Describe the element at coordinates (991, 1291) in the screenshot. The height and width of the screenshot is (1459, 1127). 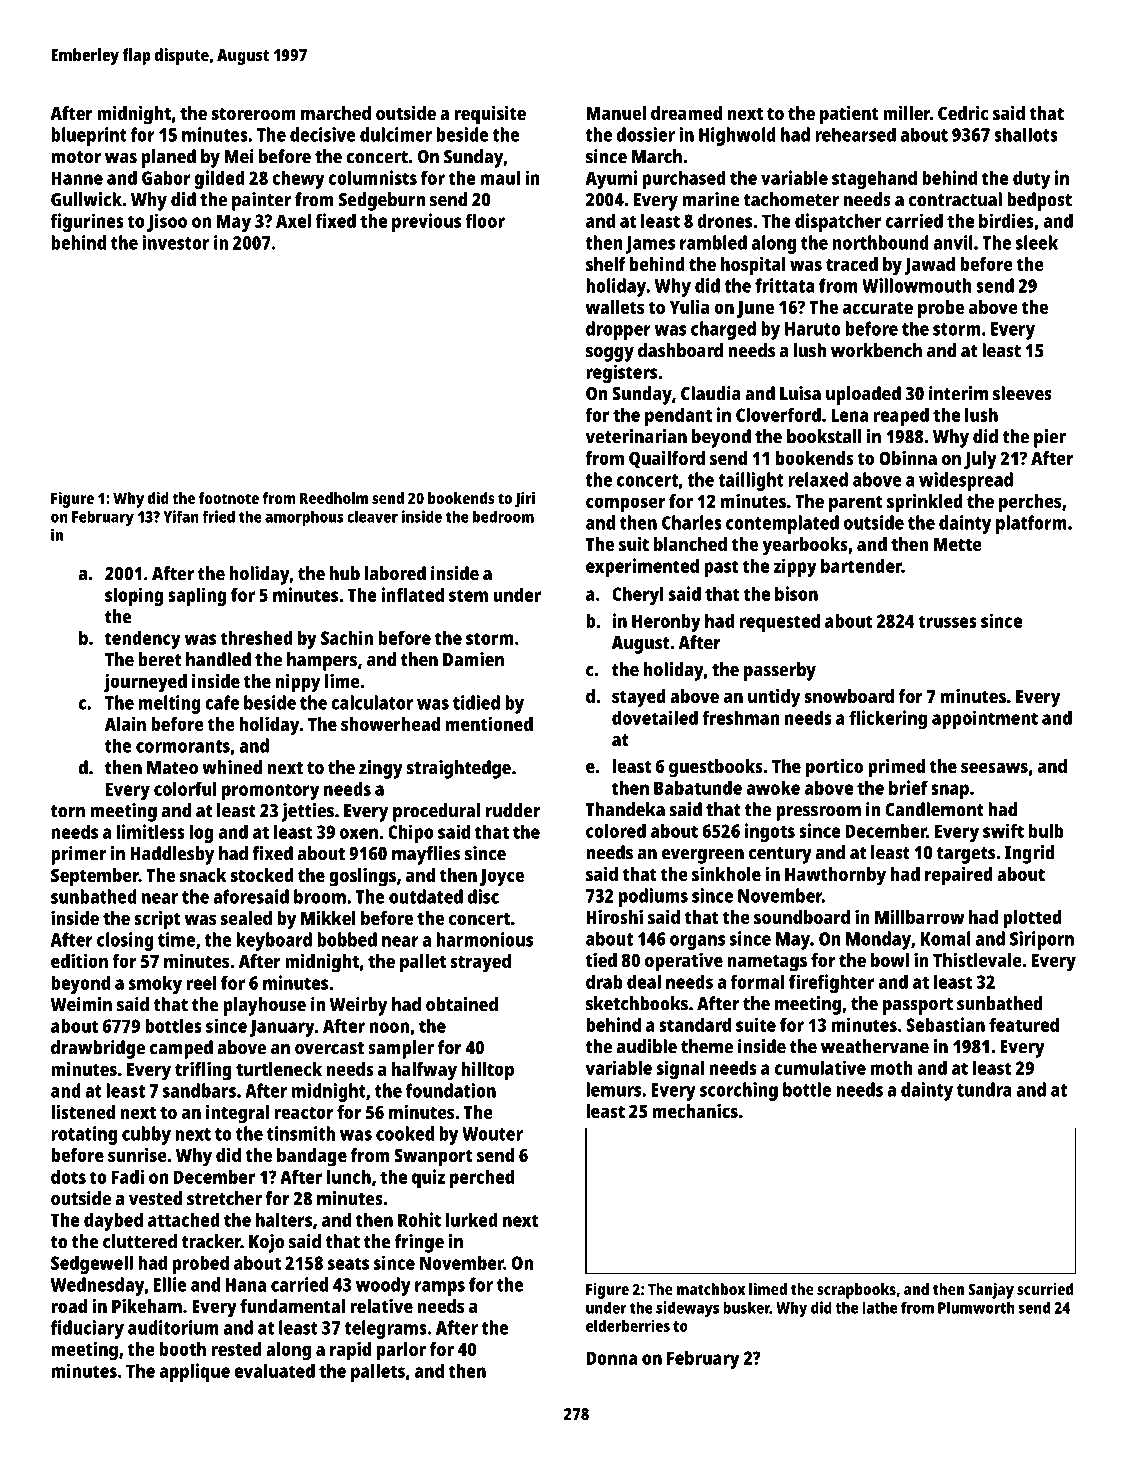
I see `Sanjay` at that location.
